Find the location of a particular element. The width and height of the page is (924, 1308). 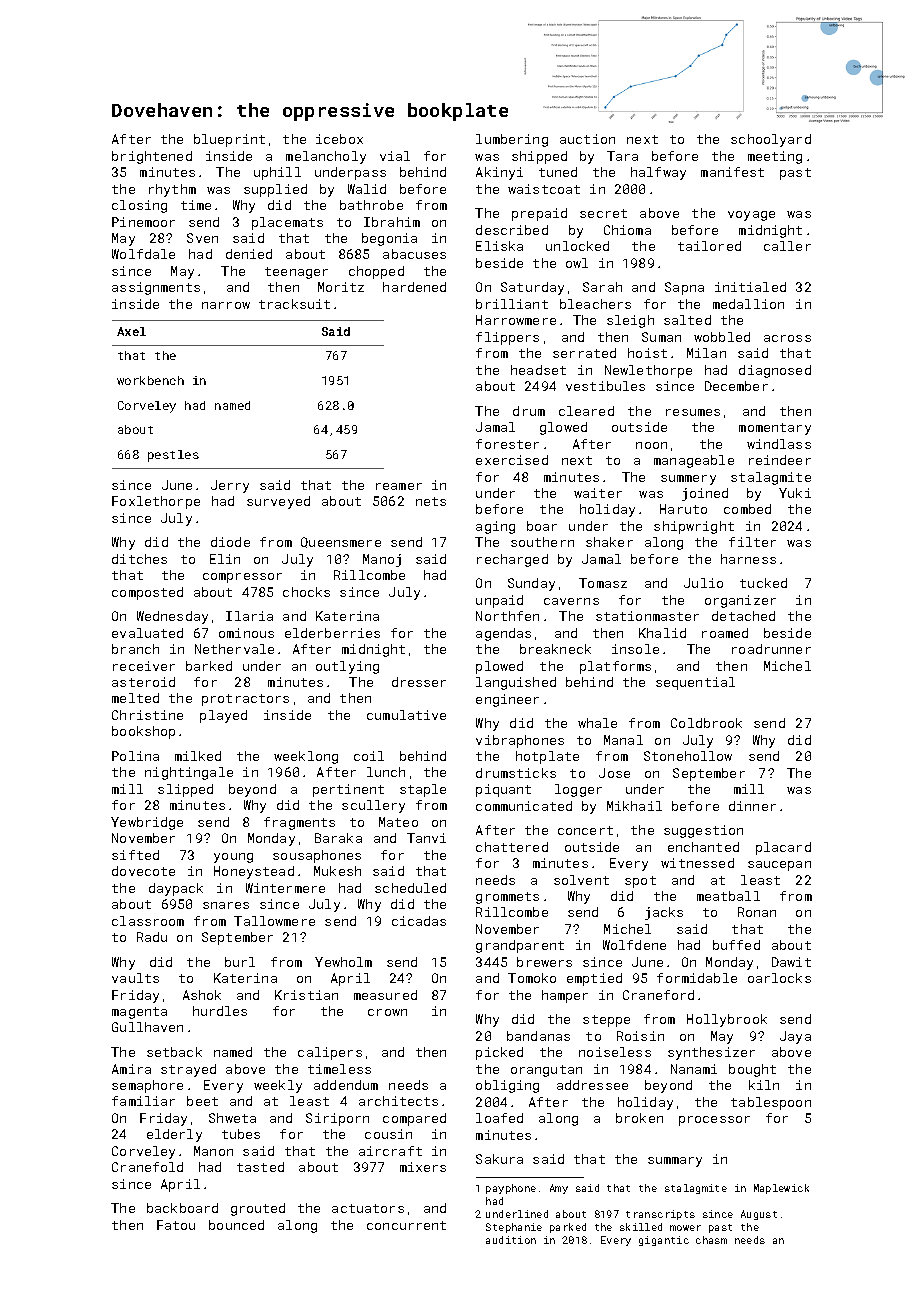

brightened is located at coordinates (152, 157).
